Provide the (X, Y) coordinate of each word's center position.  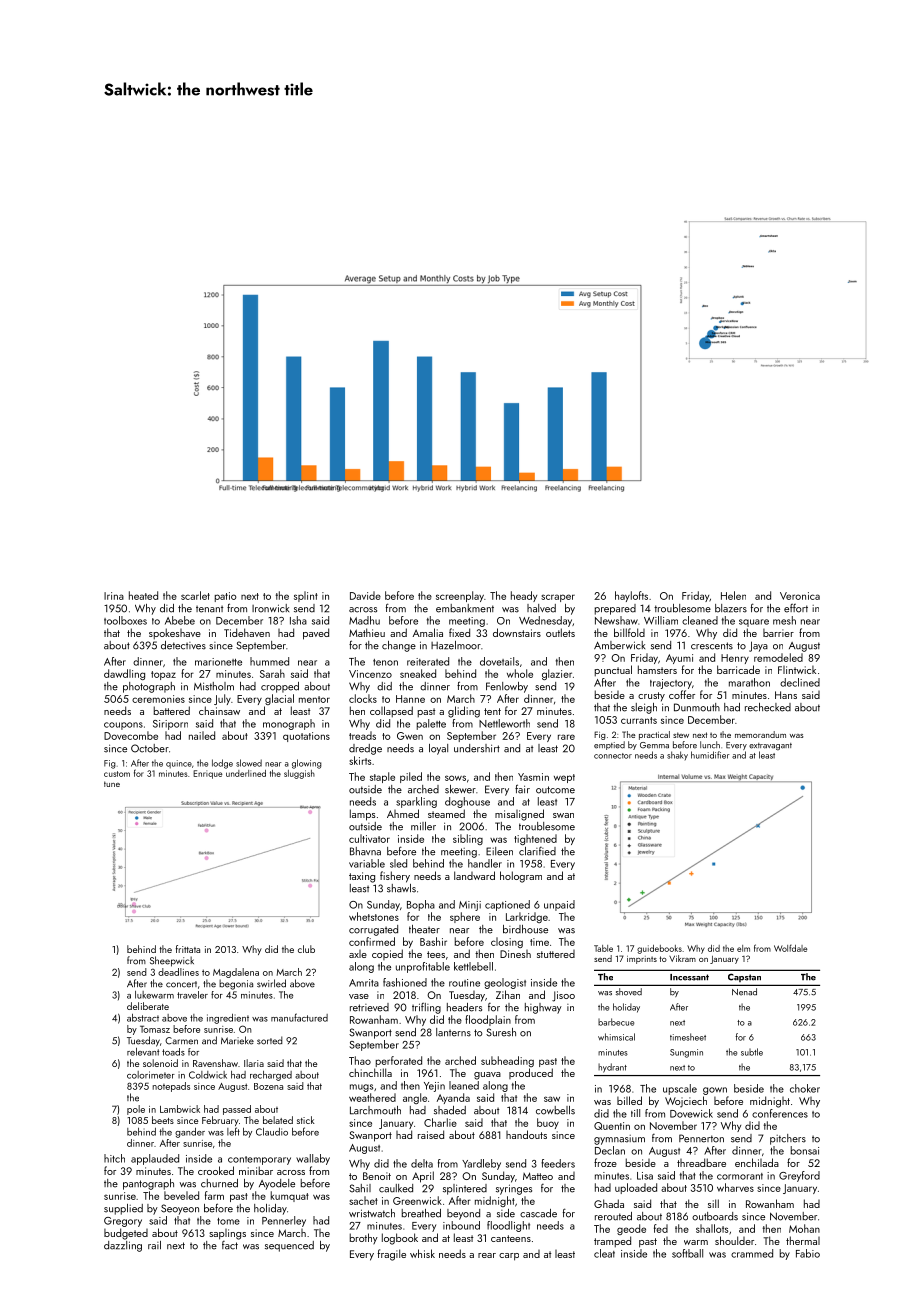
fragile (391, 1255)
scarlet (195, 595)
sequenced (289, 1246)
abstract (143, 1018)
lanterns (453, 1032)
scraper (558, 598)
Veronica (800, 596)
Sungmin (686, 1053)
